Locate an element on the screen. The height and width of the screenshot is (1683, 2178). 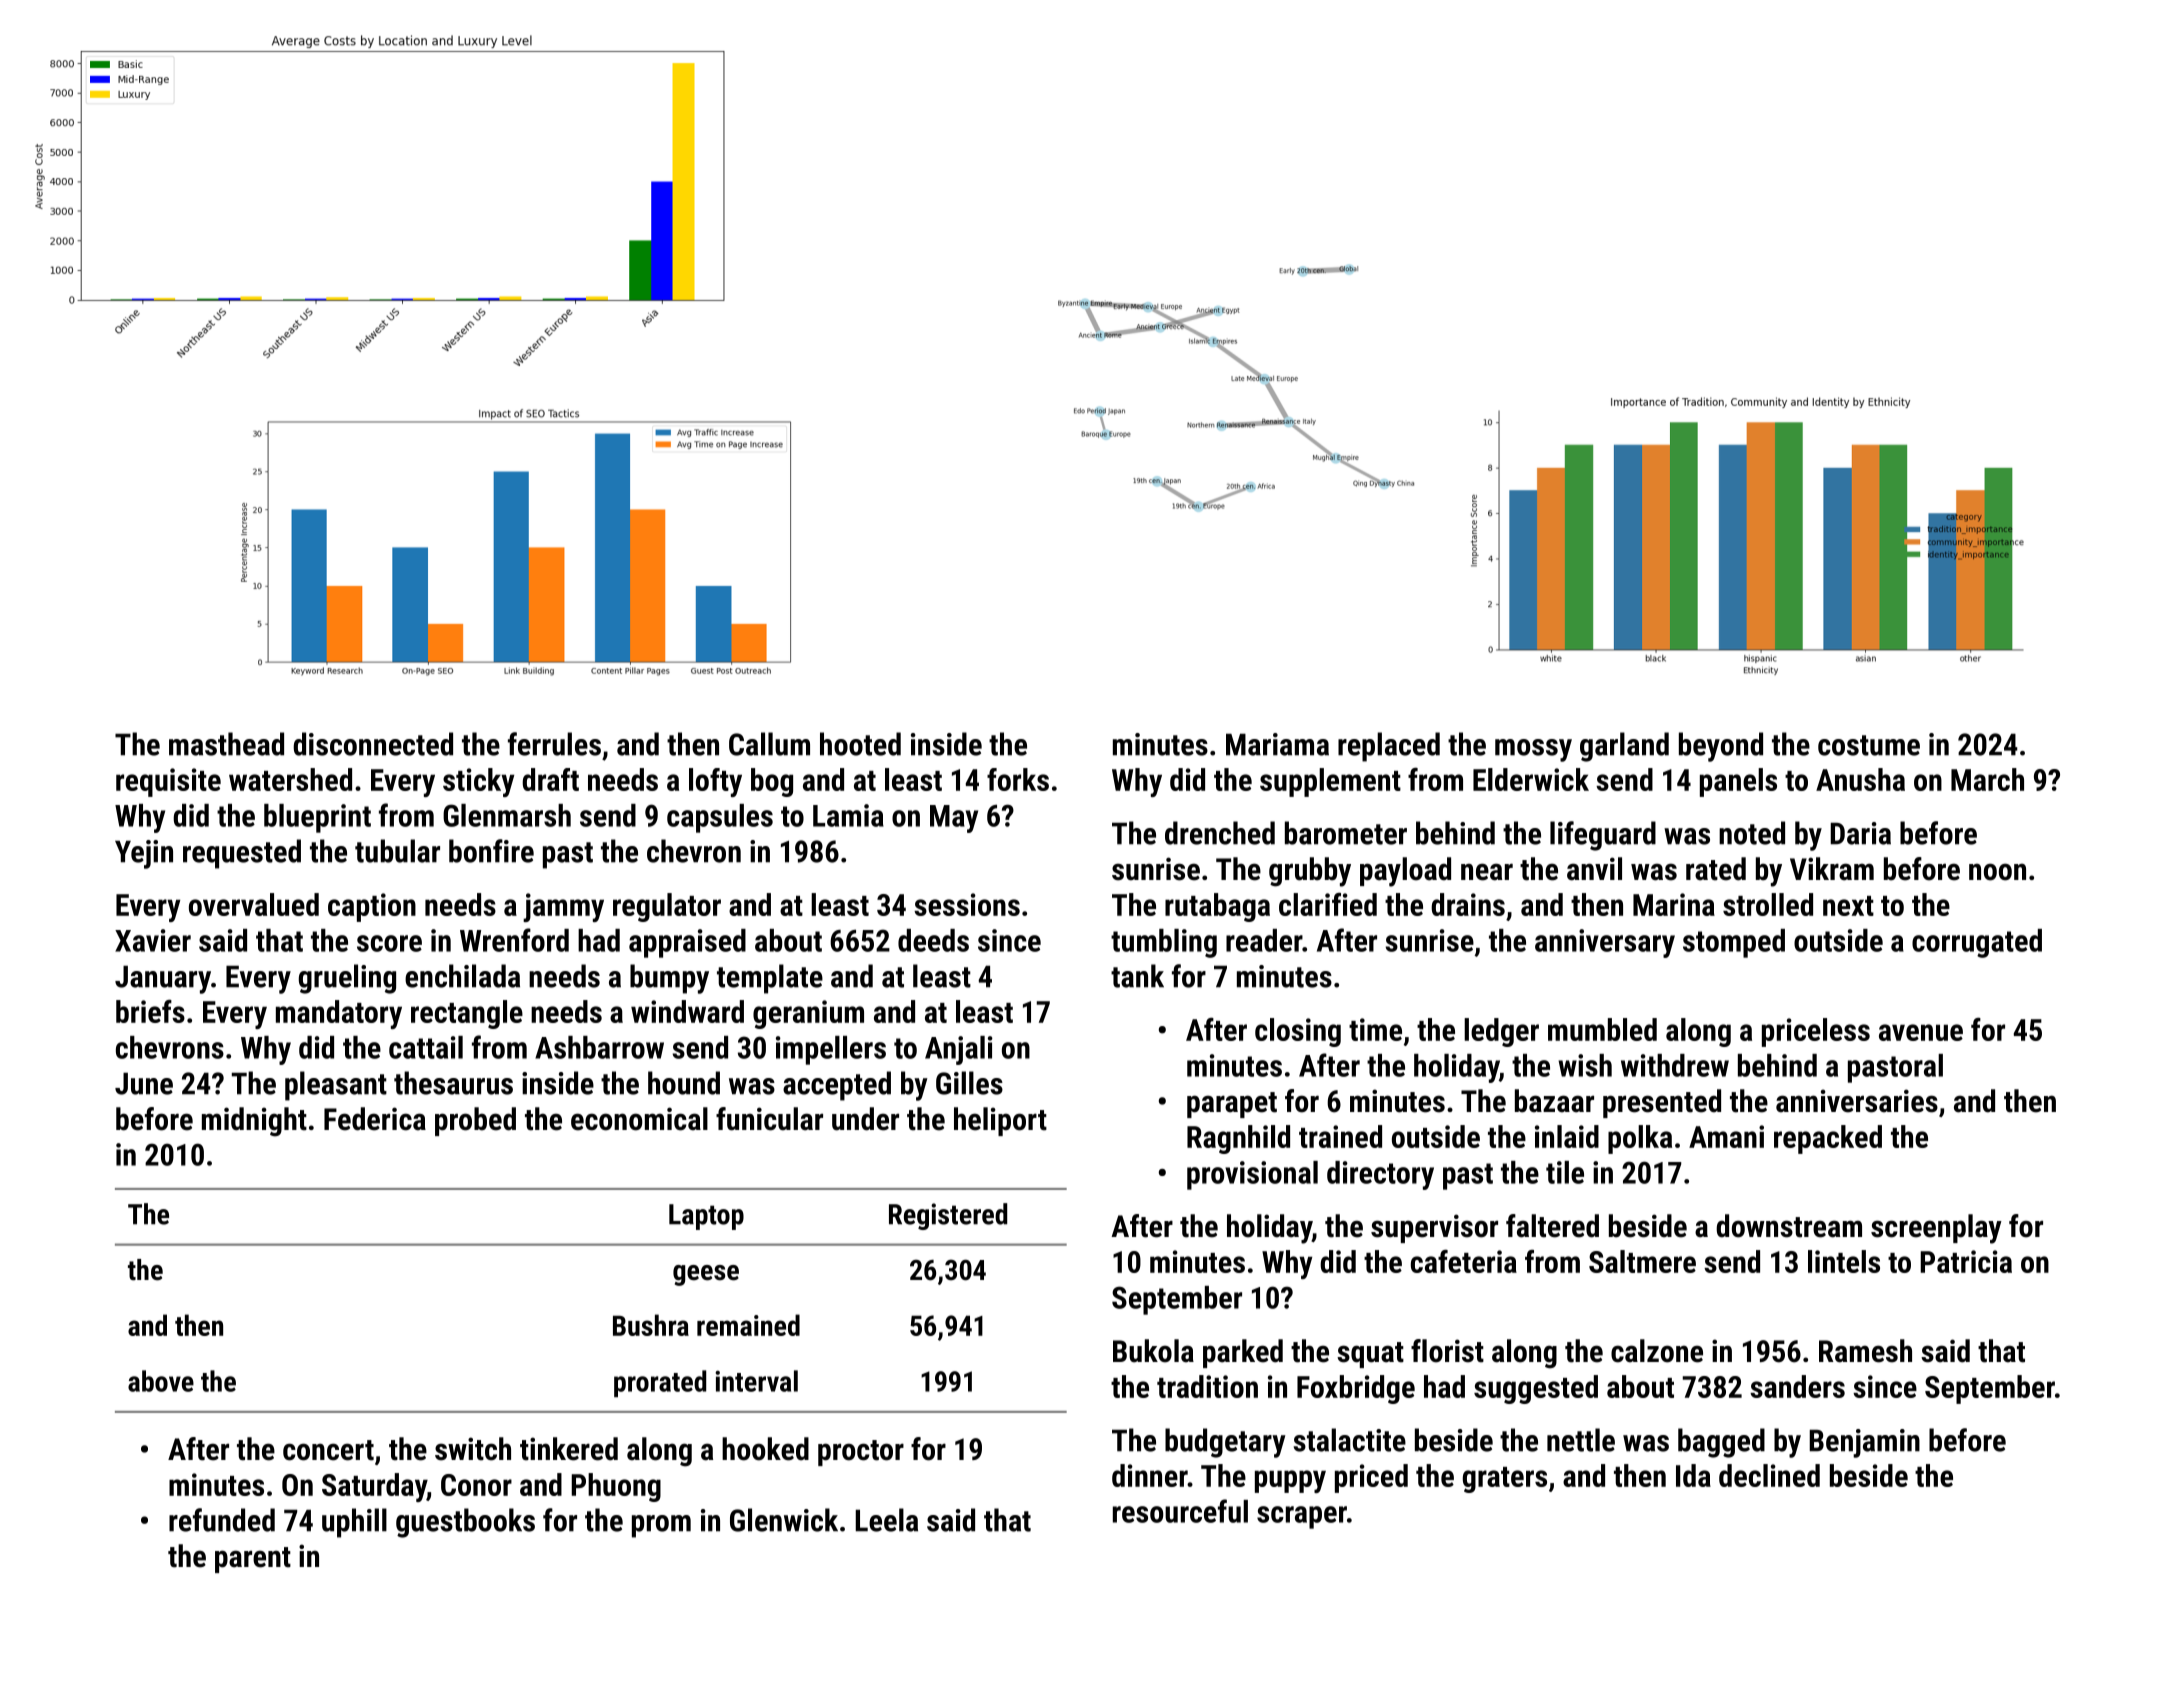
sessions is located at coordinates (967, 904).
